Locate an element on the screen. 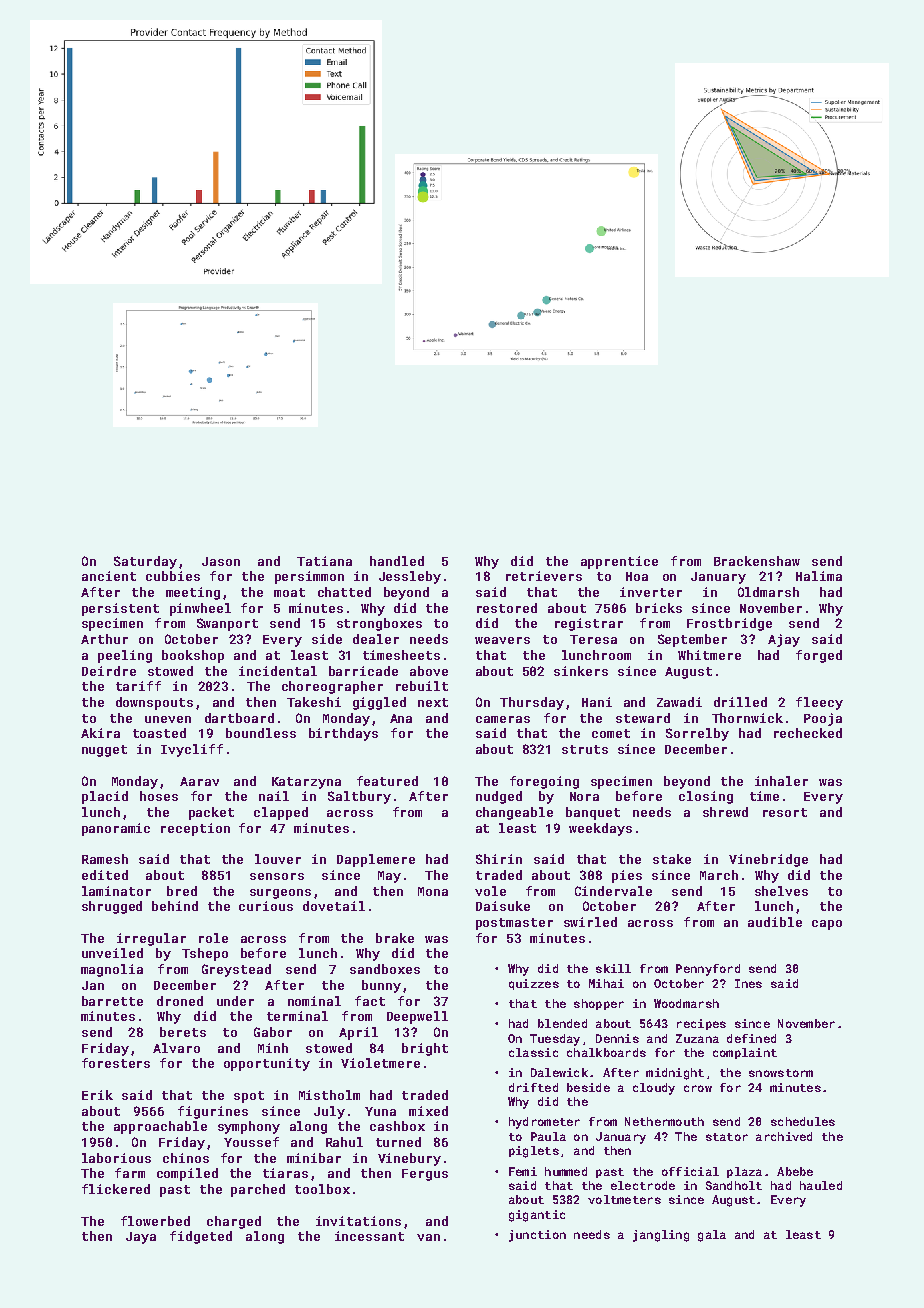 This screenshot has width=924, height=1308. barrette is located at coordinates (112, 1001).
